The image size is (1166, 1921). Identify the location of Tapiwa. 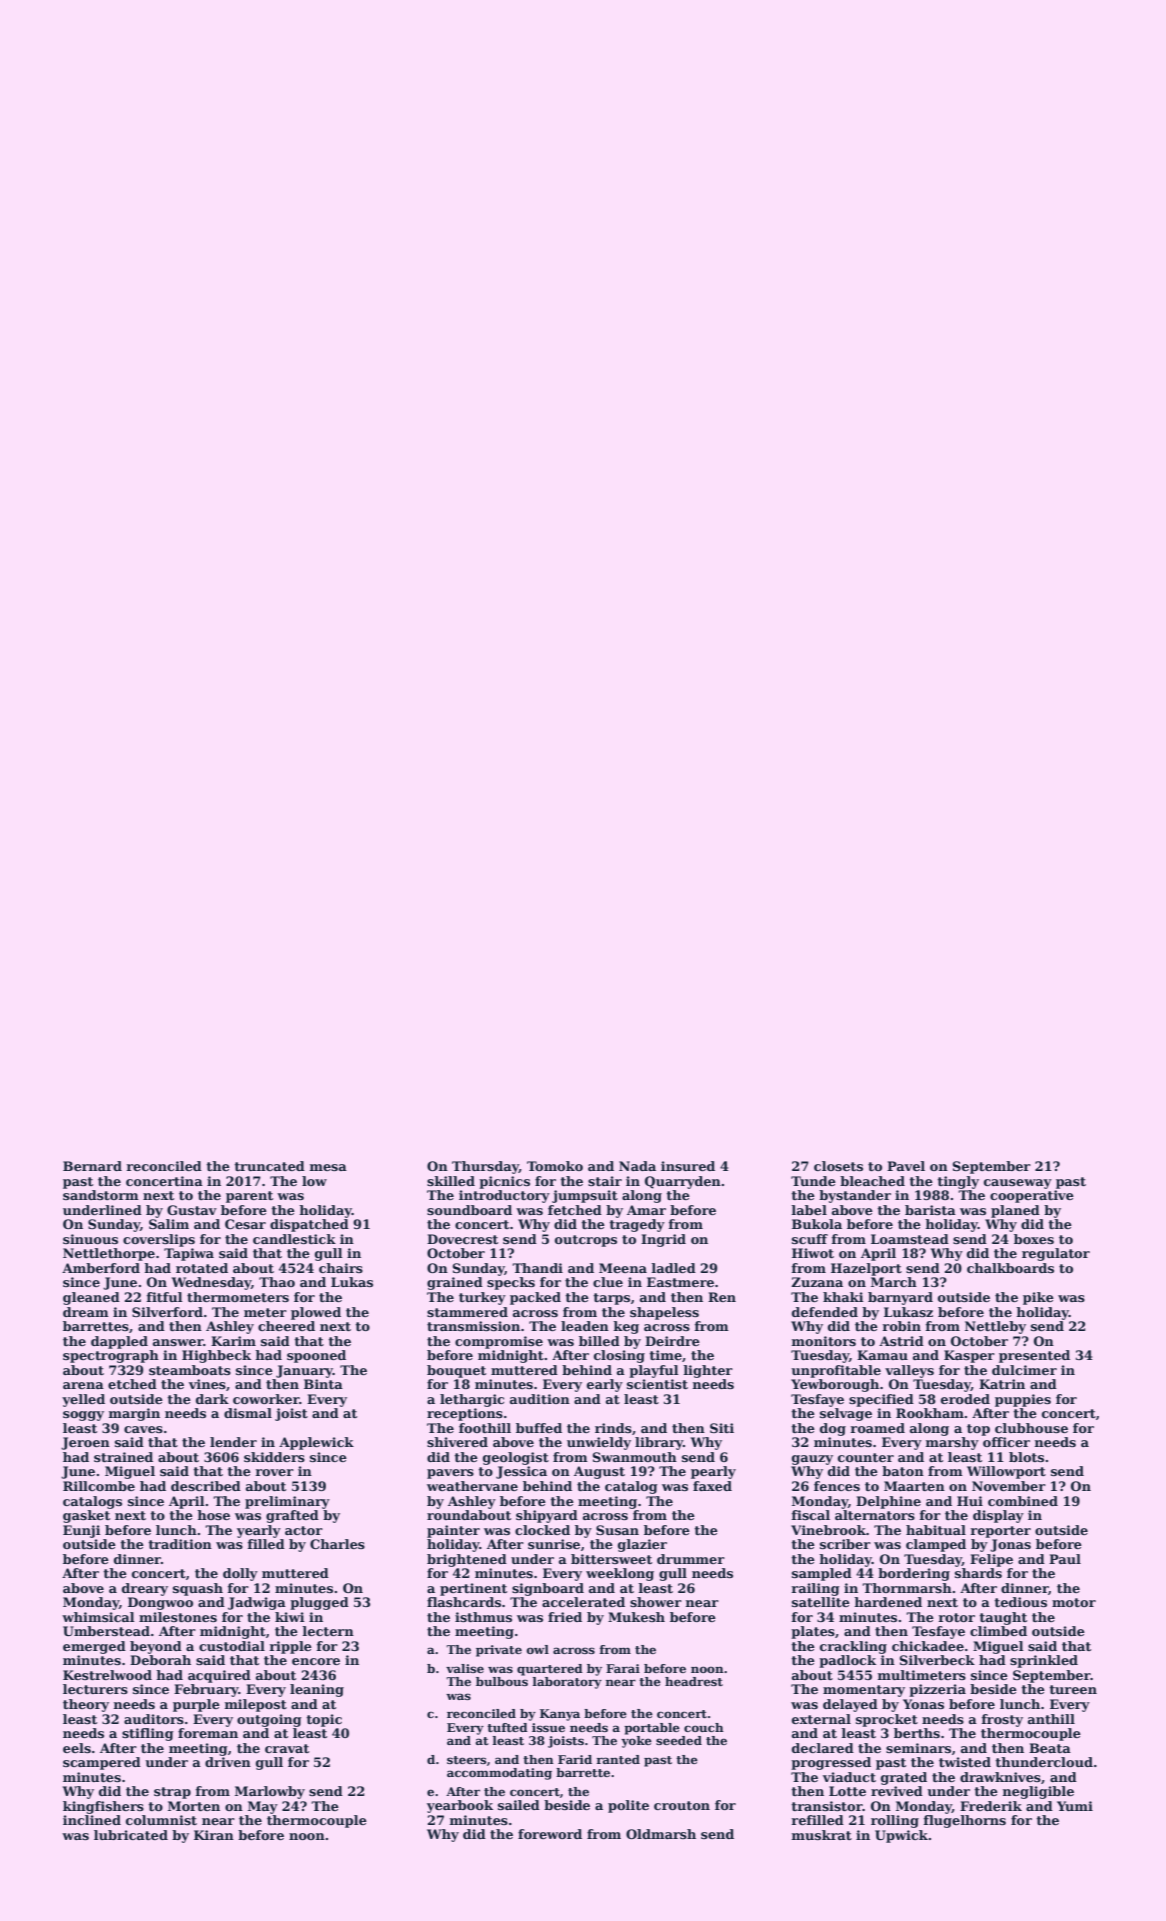
(189, 1254).
